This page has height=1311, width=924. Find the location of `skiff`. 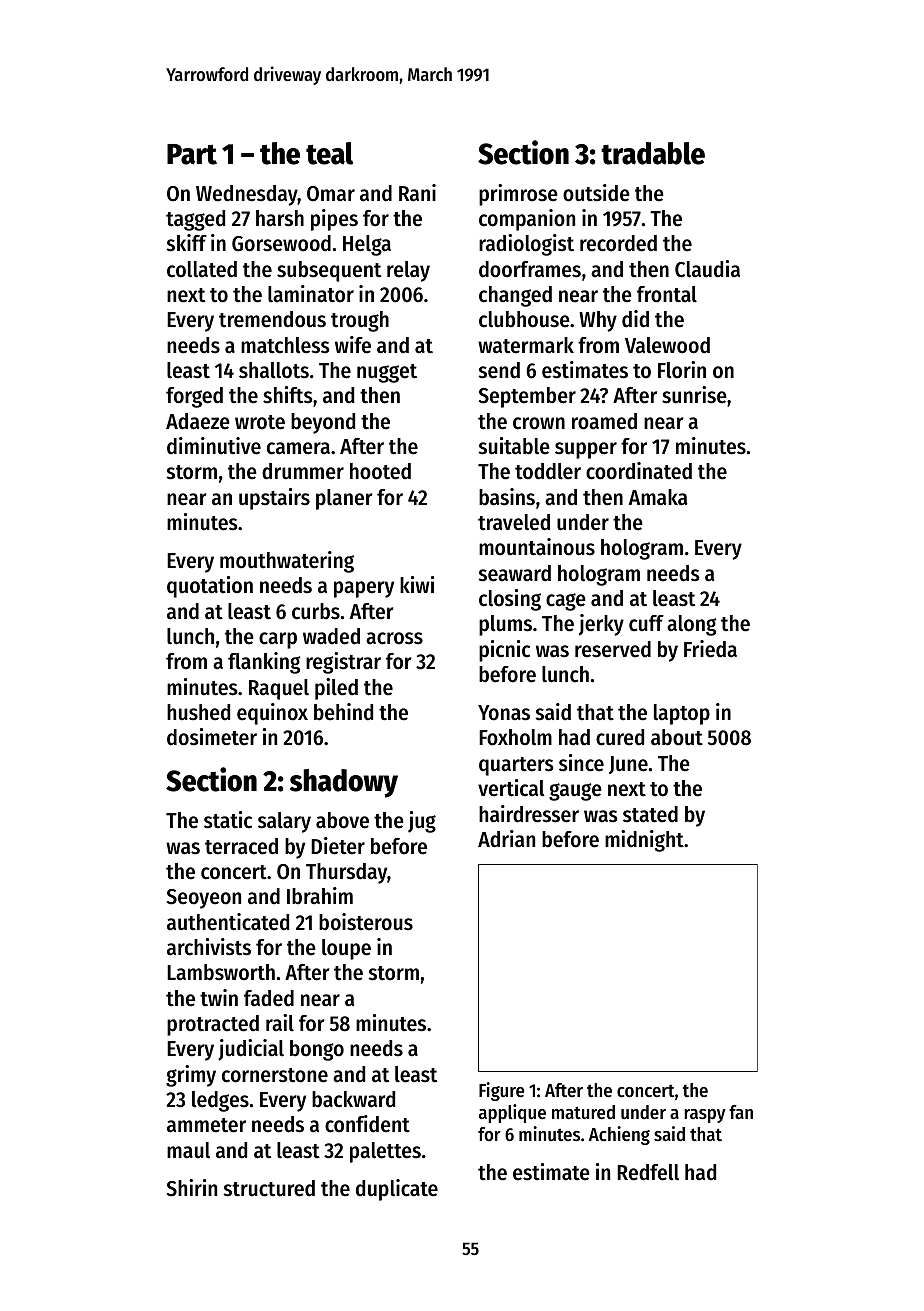

skiff is located at coordinates (187, 243).
